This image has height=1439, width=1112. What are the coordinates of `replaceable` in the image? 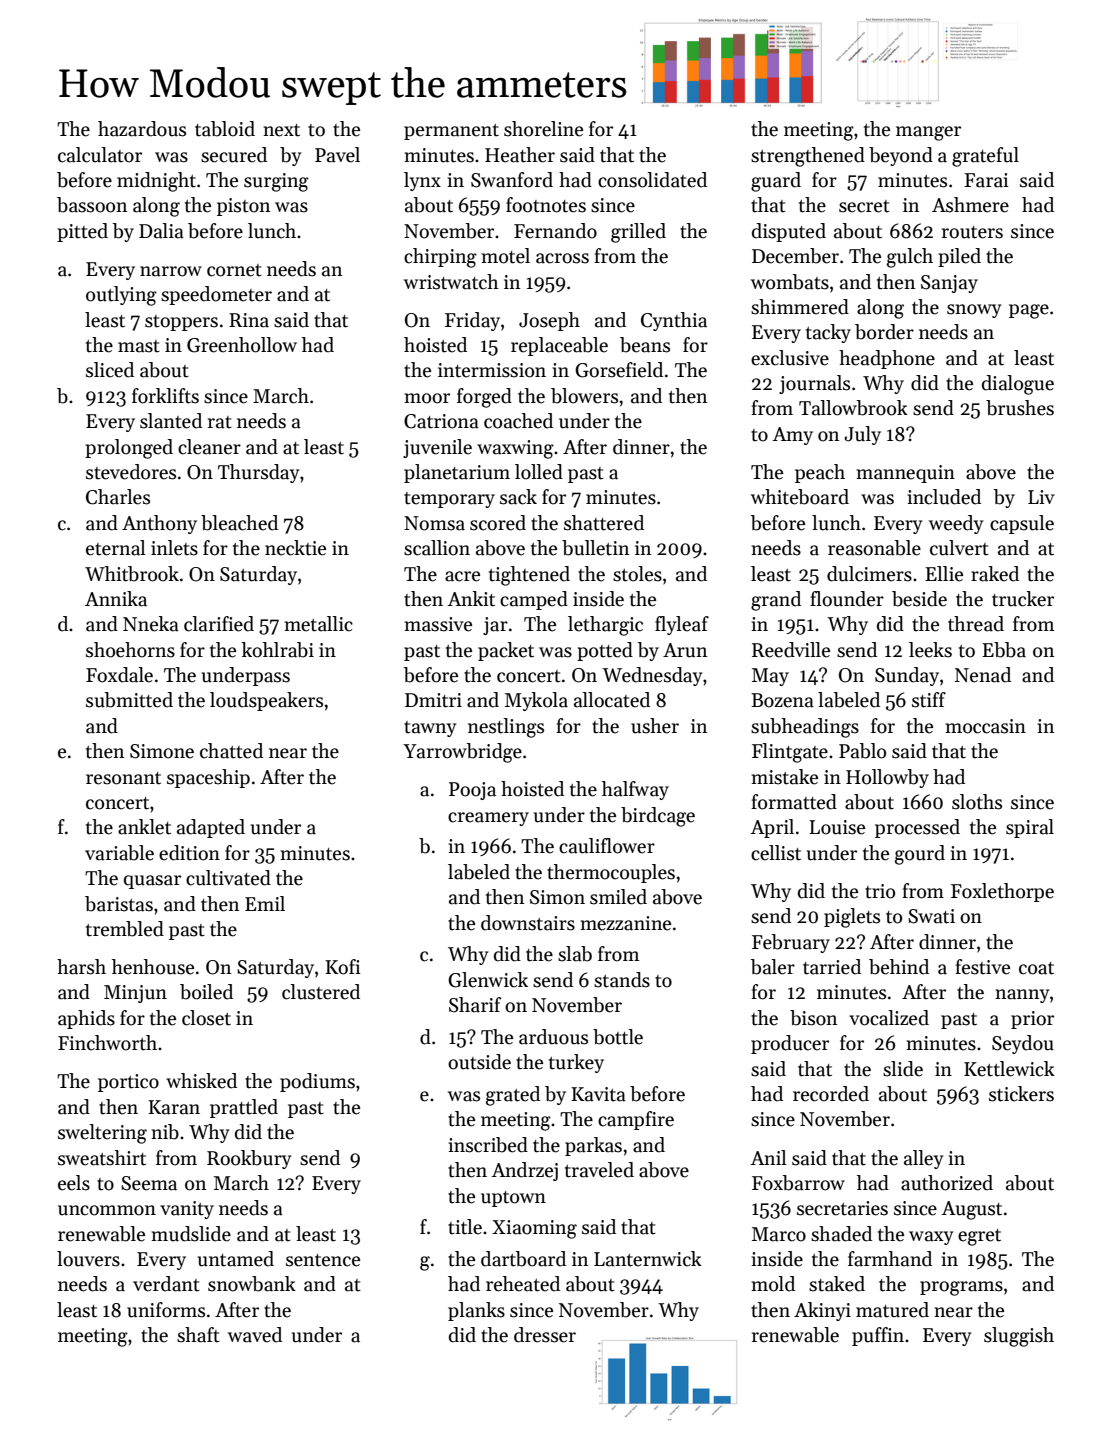 It's located at (559, 346).
